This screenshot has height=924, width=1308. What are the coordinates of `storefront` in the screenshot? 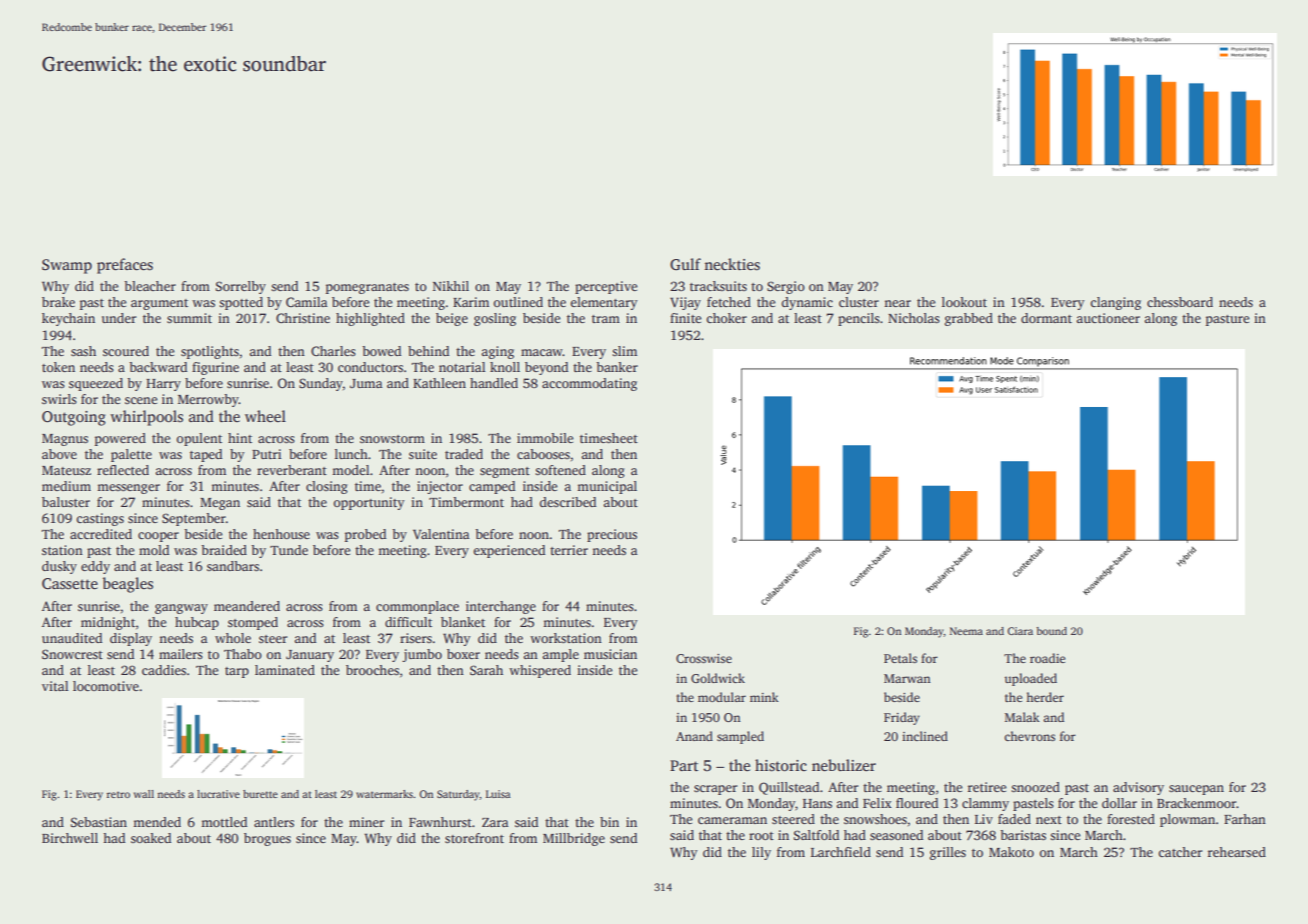 It's located at (474, 838).
